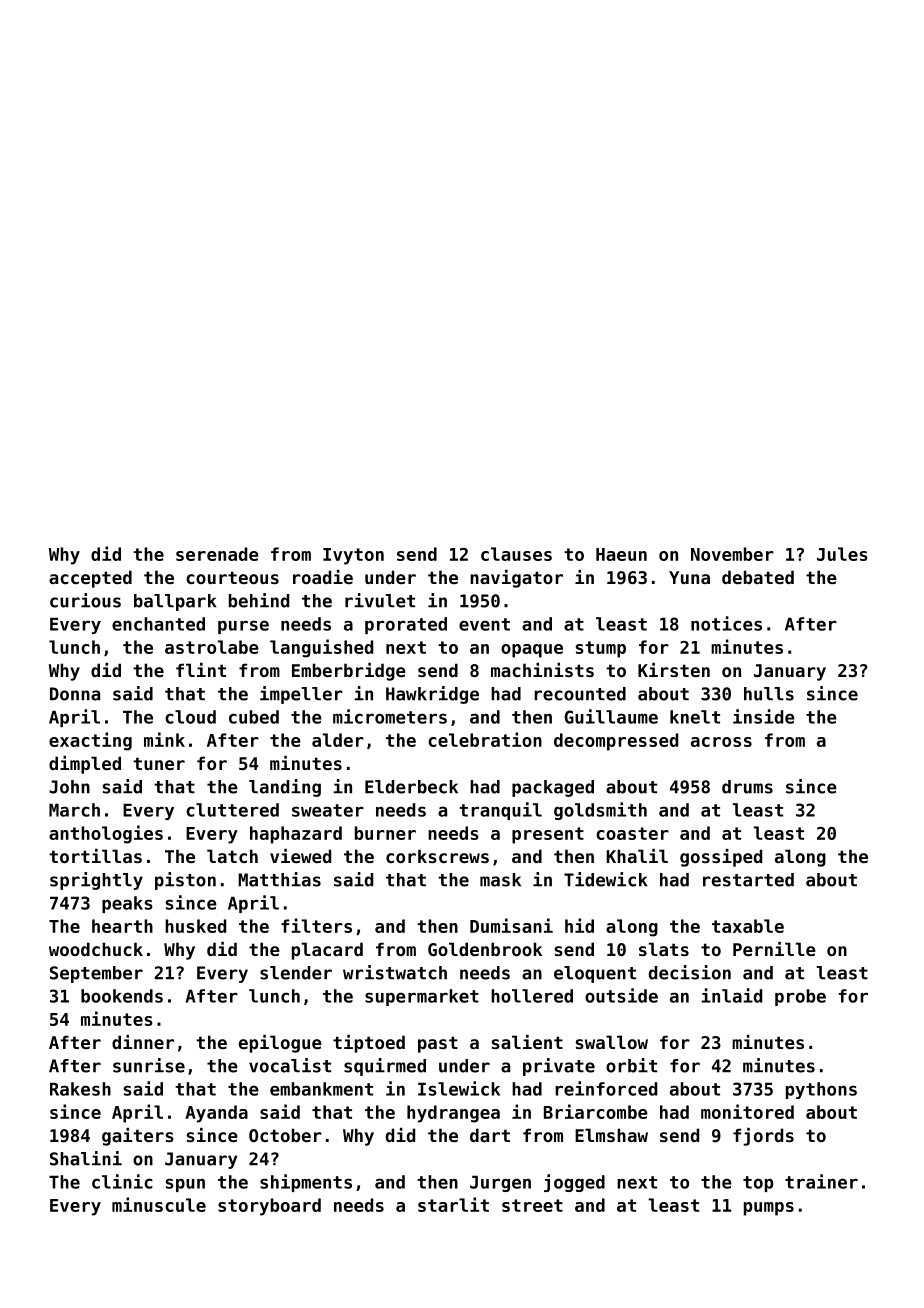 The height and width of the screenshot is (1308, 924). Describe the element at coordinates (453, 1204) in the screenshot. I see `starlit` at that location.
